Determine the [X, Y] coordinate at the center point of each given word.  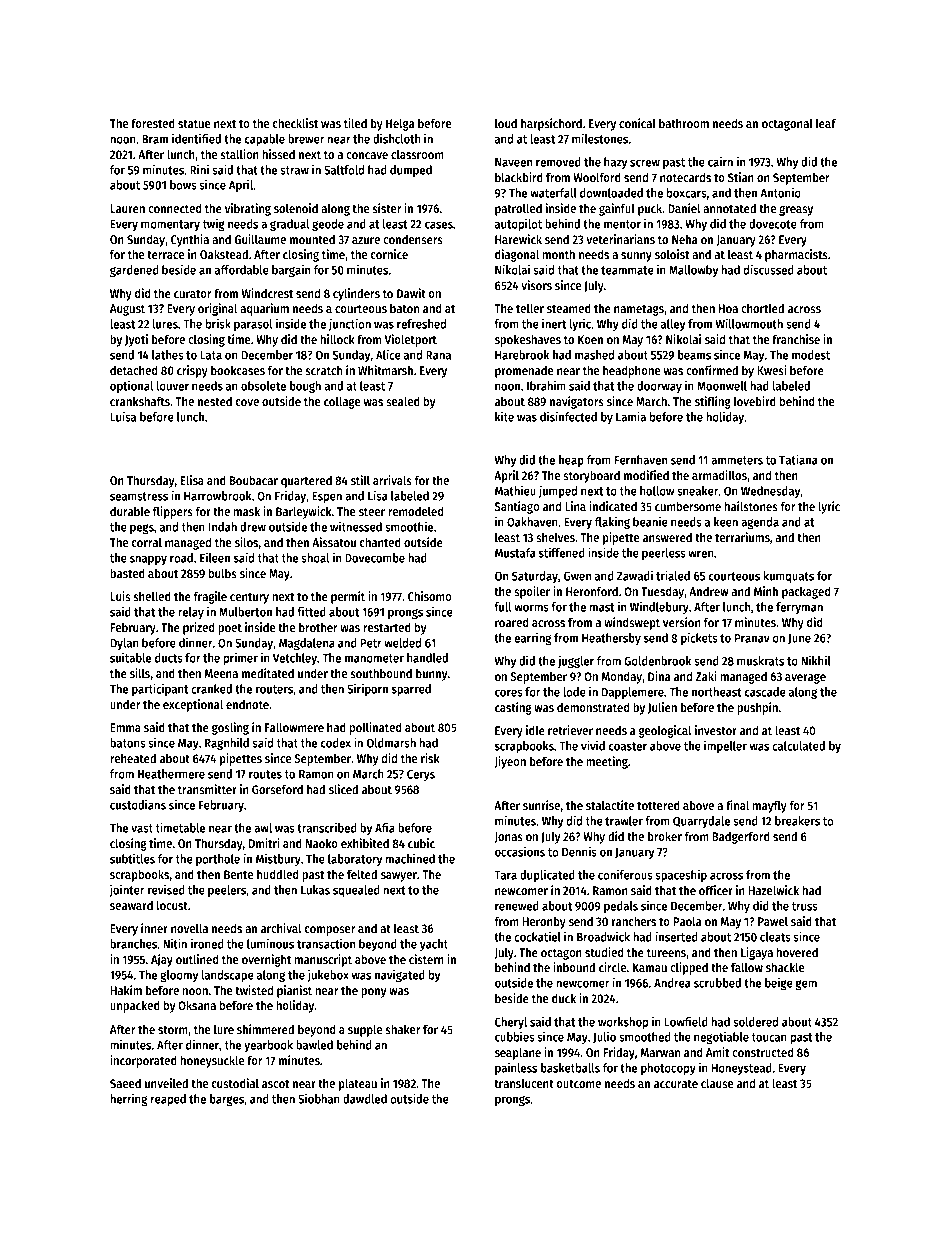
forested [153, 123]
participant [160, 689]
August [127, 310]
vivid [593, 745]
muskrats [760, 661]
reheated [133, 758]
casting [513, 708]
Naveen [513, 162]
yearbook [268, 1046]
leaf [826, 123]
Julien [662, 708]
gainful [617, 209]
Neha [685, 239]
